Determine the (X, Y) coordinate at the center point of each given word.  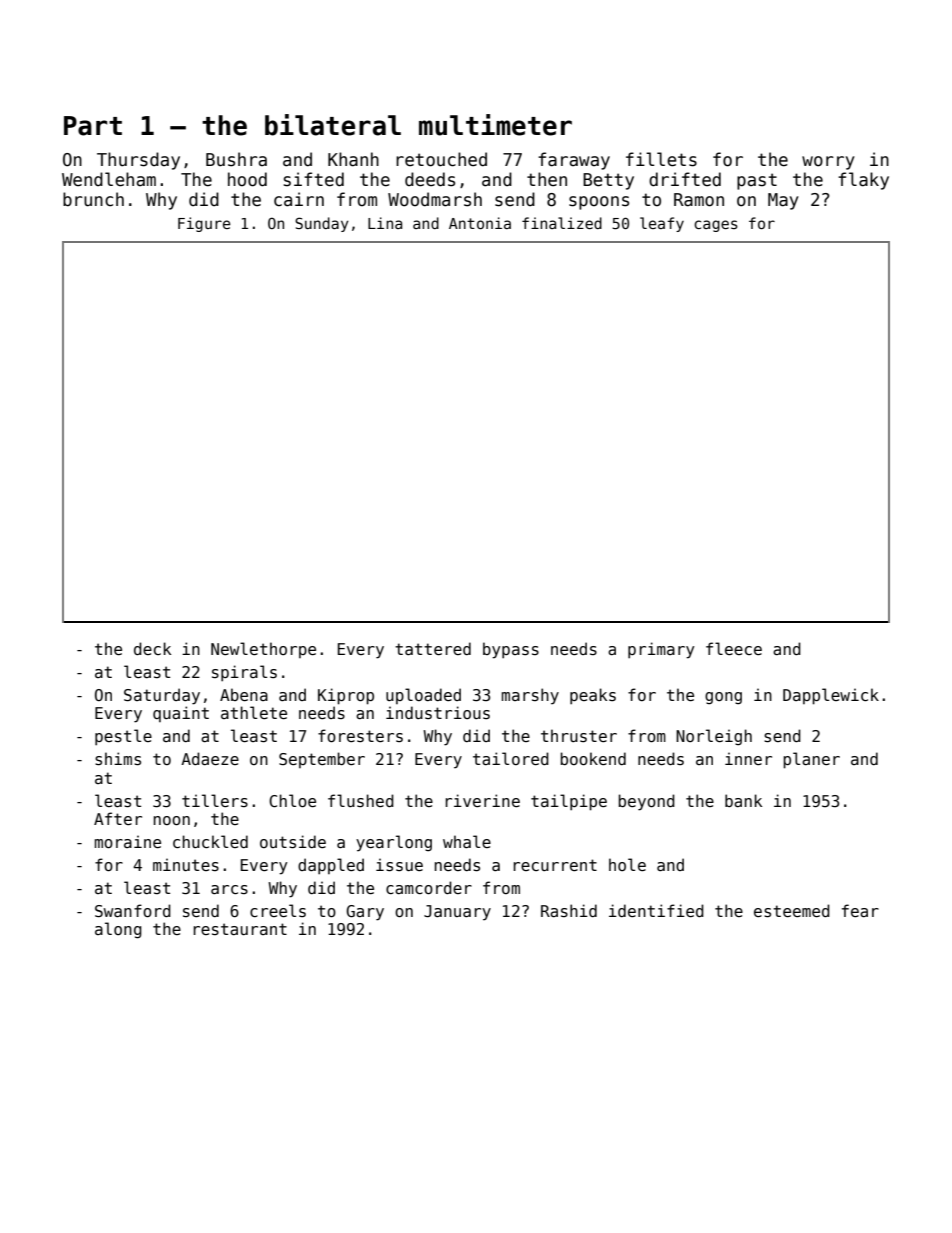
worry (828, 163)
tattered (433, 648)
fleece (734, 648)
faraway (574, 161)
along (118, 930)
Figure (204, 224)
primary (661, 650)
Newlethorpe (263, 650)
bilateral (333, 125)
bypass (511, 650)
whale (467, 841)
